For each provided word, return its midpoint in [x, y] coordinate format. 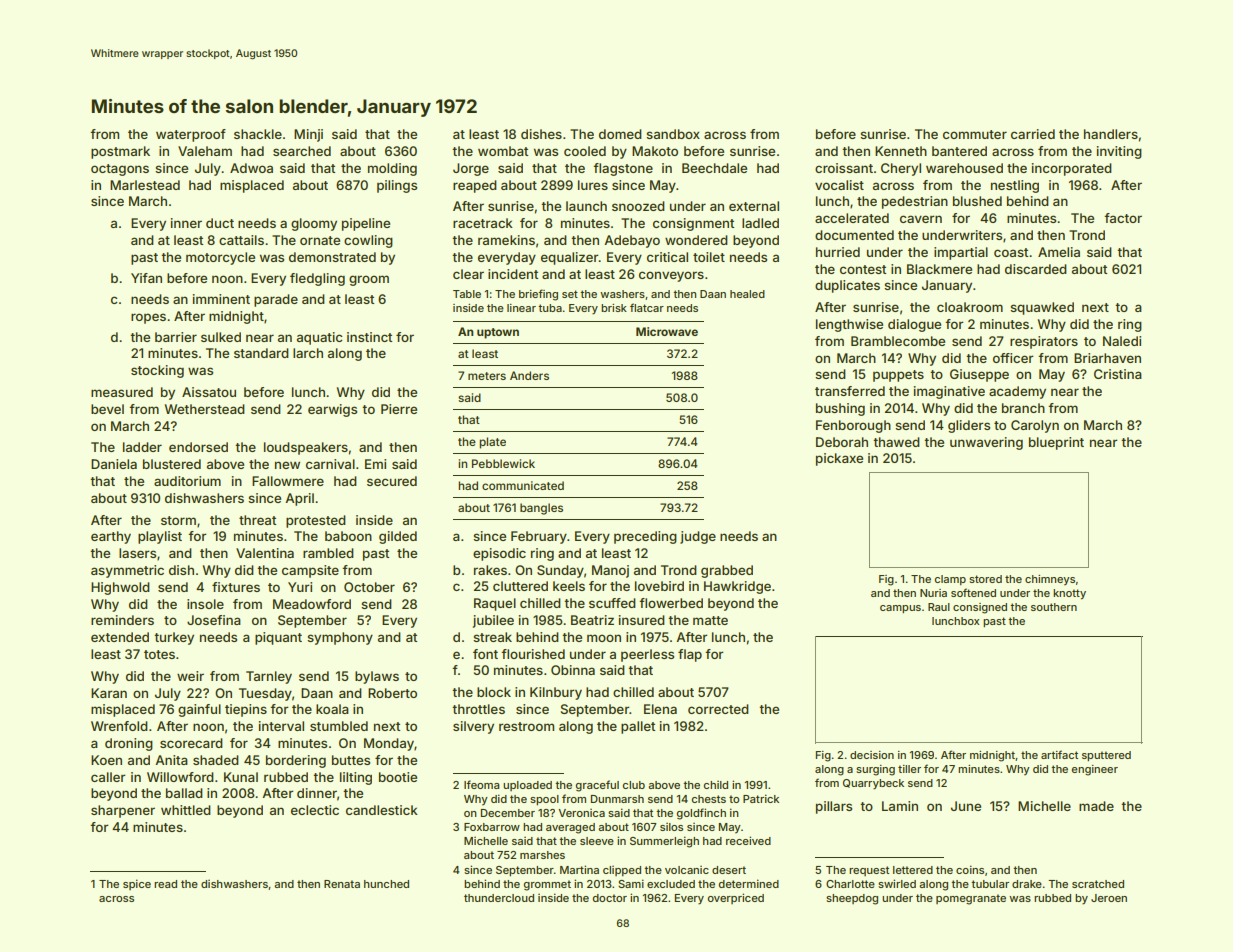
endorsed [198, 447]
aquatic [319, 338]
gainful [199, 710]
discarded [1036, 269]
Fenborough [853, 426]
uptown [498, 333]
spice [137, 884]
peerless [647, 655]
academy [1017, 392]
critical [667, 257]
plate [492, 443]
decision [872, 755]
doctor [610, 898]
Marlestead [145, 185]
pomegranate [971, 899]
